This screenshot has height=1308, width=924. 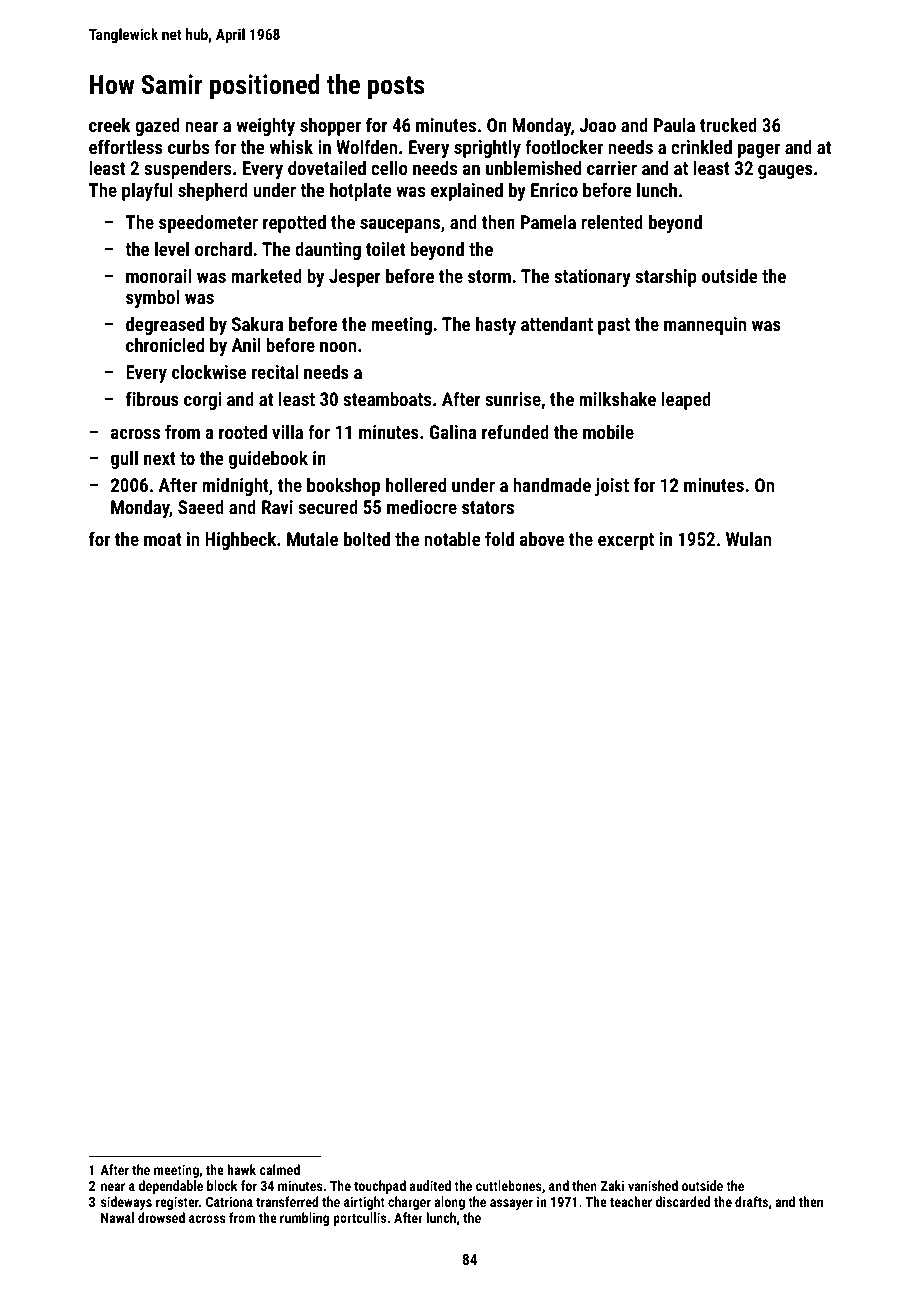 I want to click on hotplate, so click(x=361, y=191).
